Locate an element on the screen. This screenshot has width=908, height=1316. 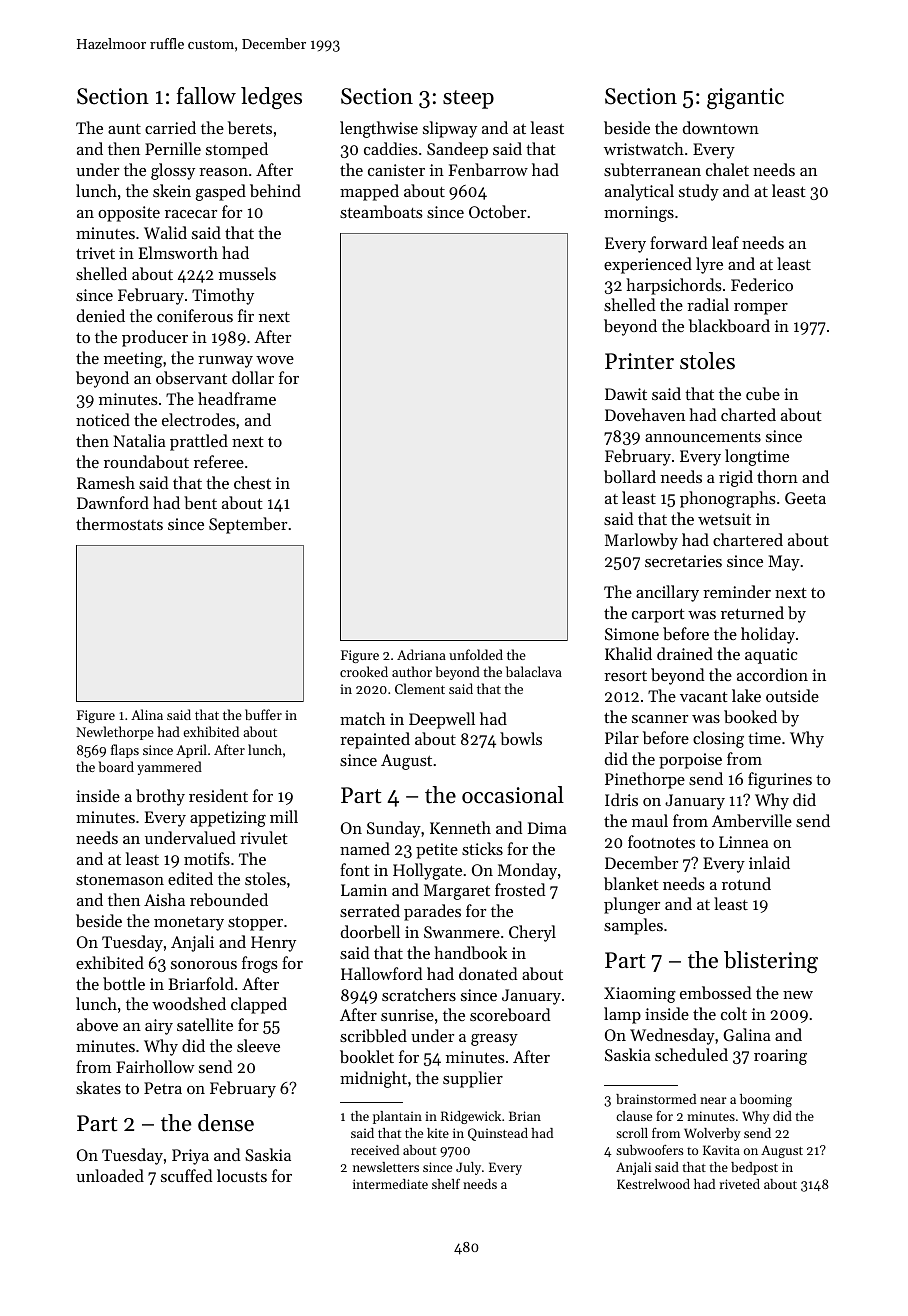
Petra is located at coordinates (163, 1088).
